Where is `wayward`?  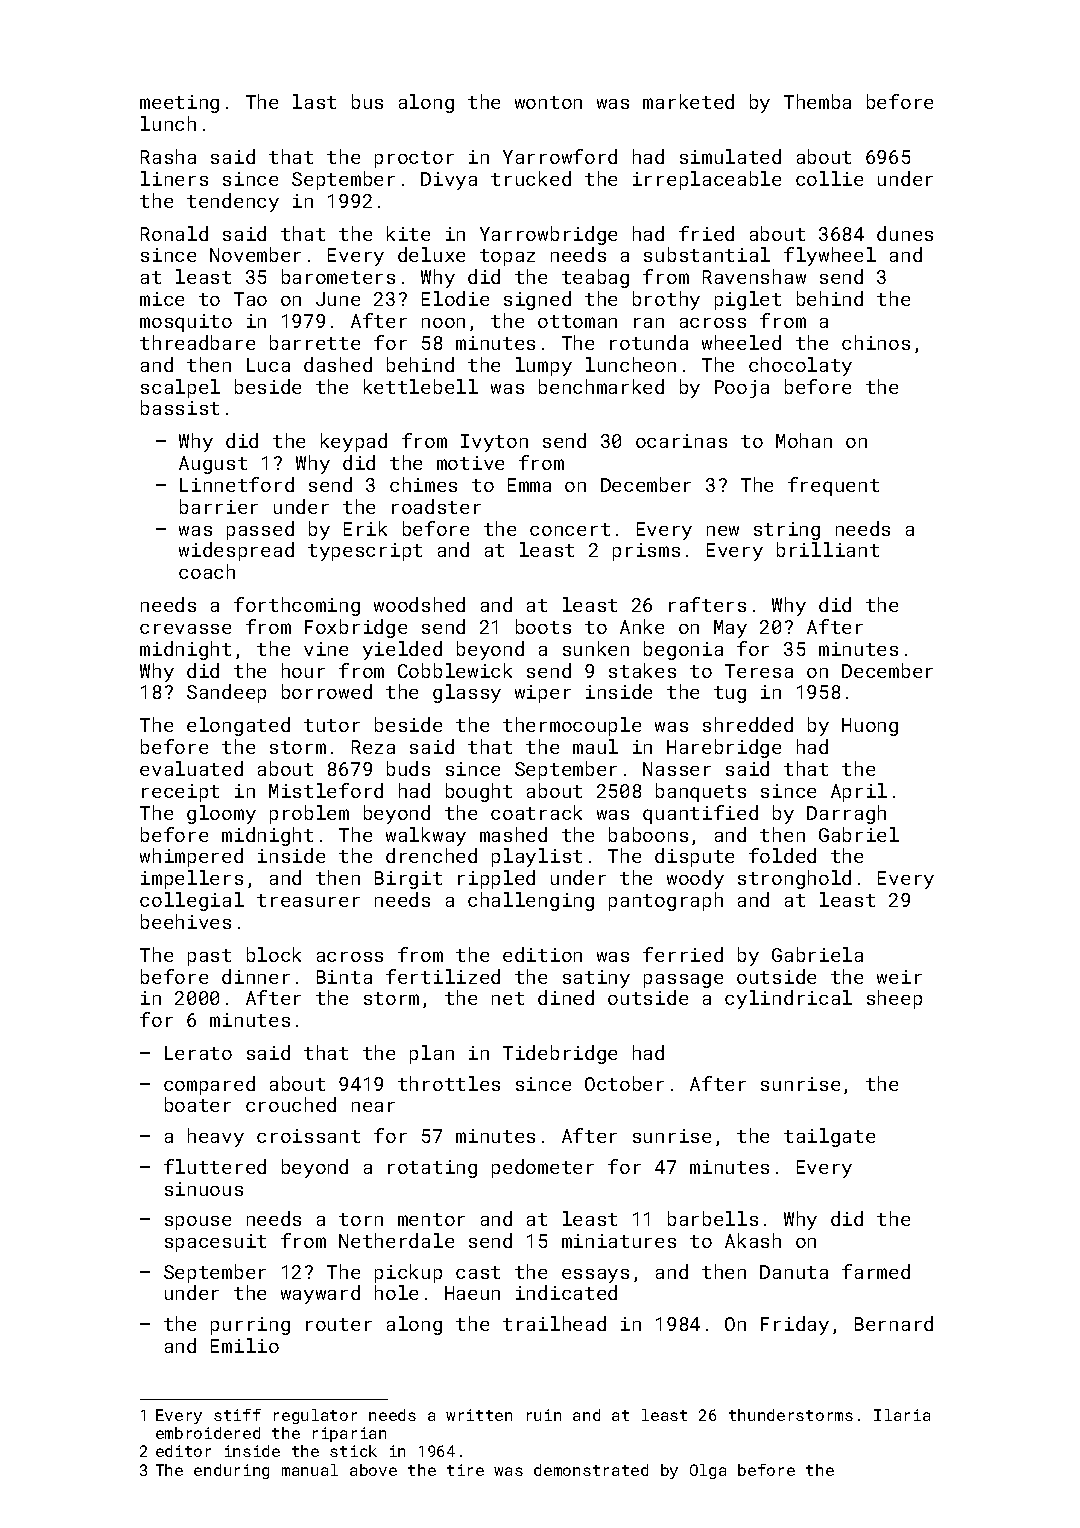 wayward is located at coordinates (320, 1294).
